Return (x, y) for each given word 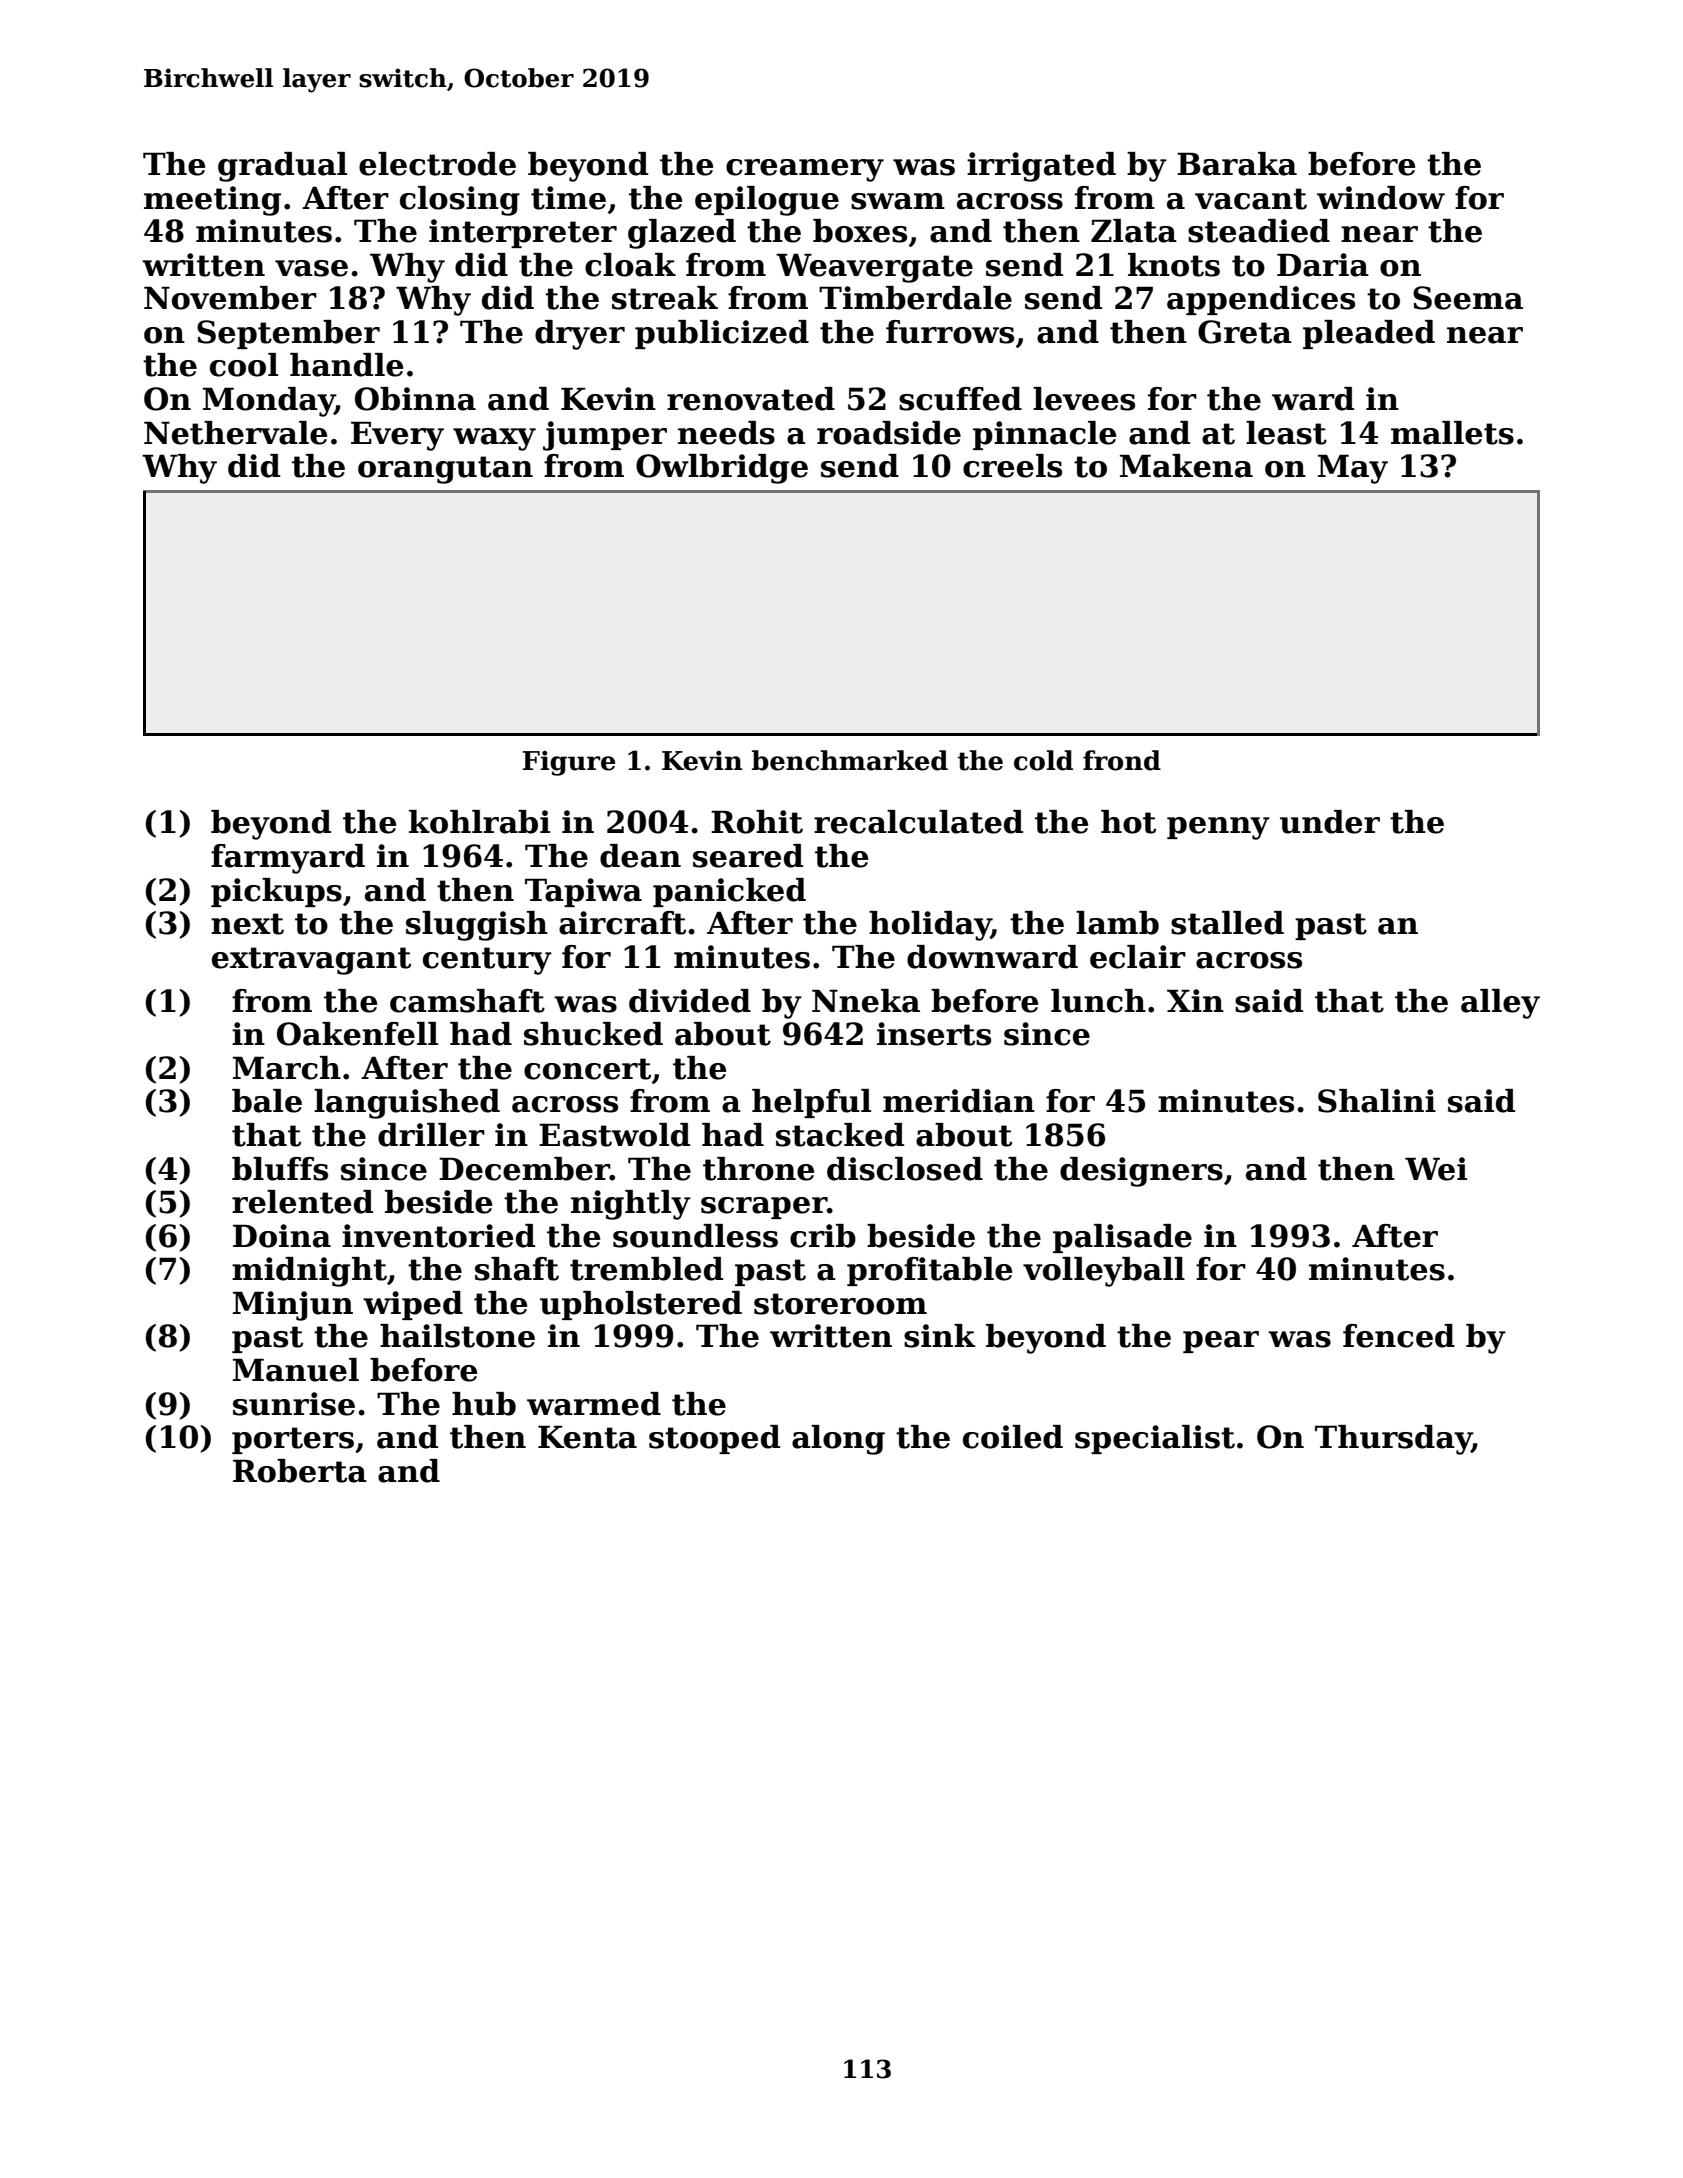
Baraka (1237, 164)
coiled (1013, 1437)
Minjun (293, 1306)
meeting (212, 201)
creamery (805, 170)
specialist (1155, 1439)
